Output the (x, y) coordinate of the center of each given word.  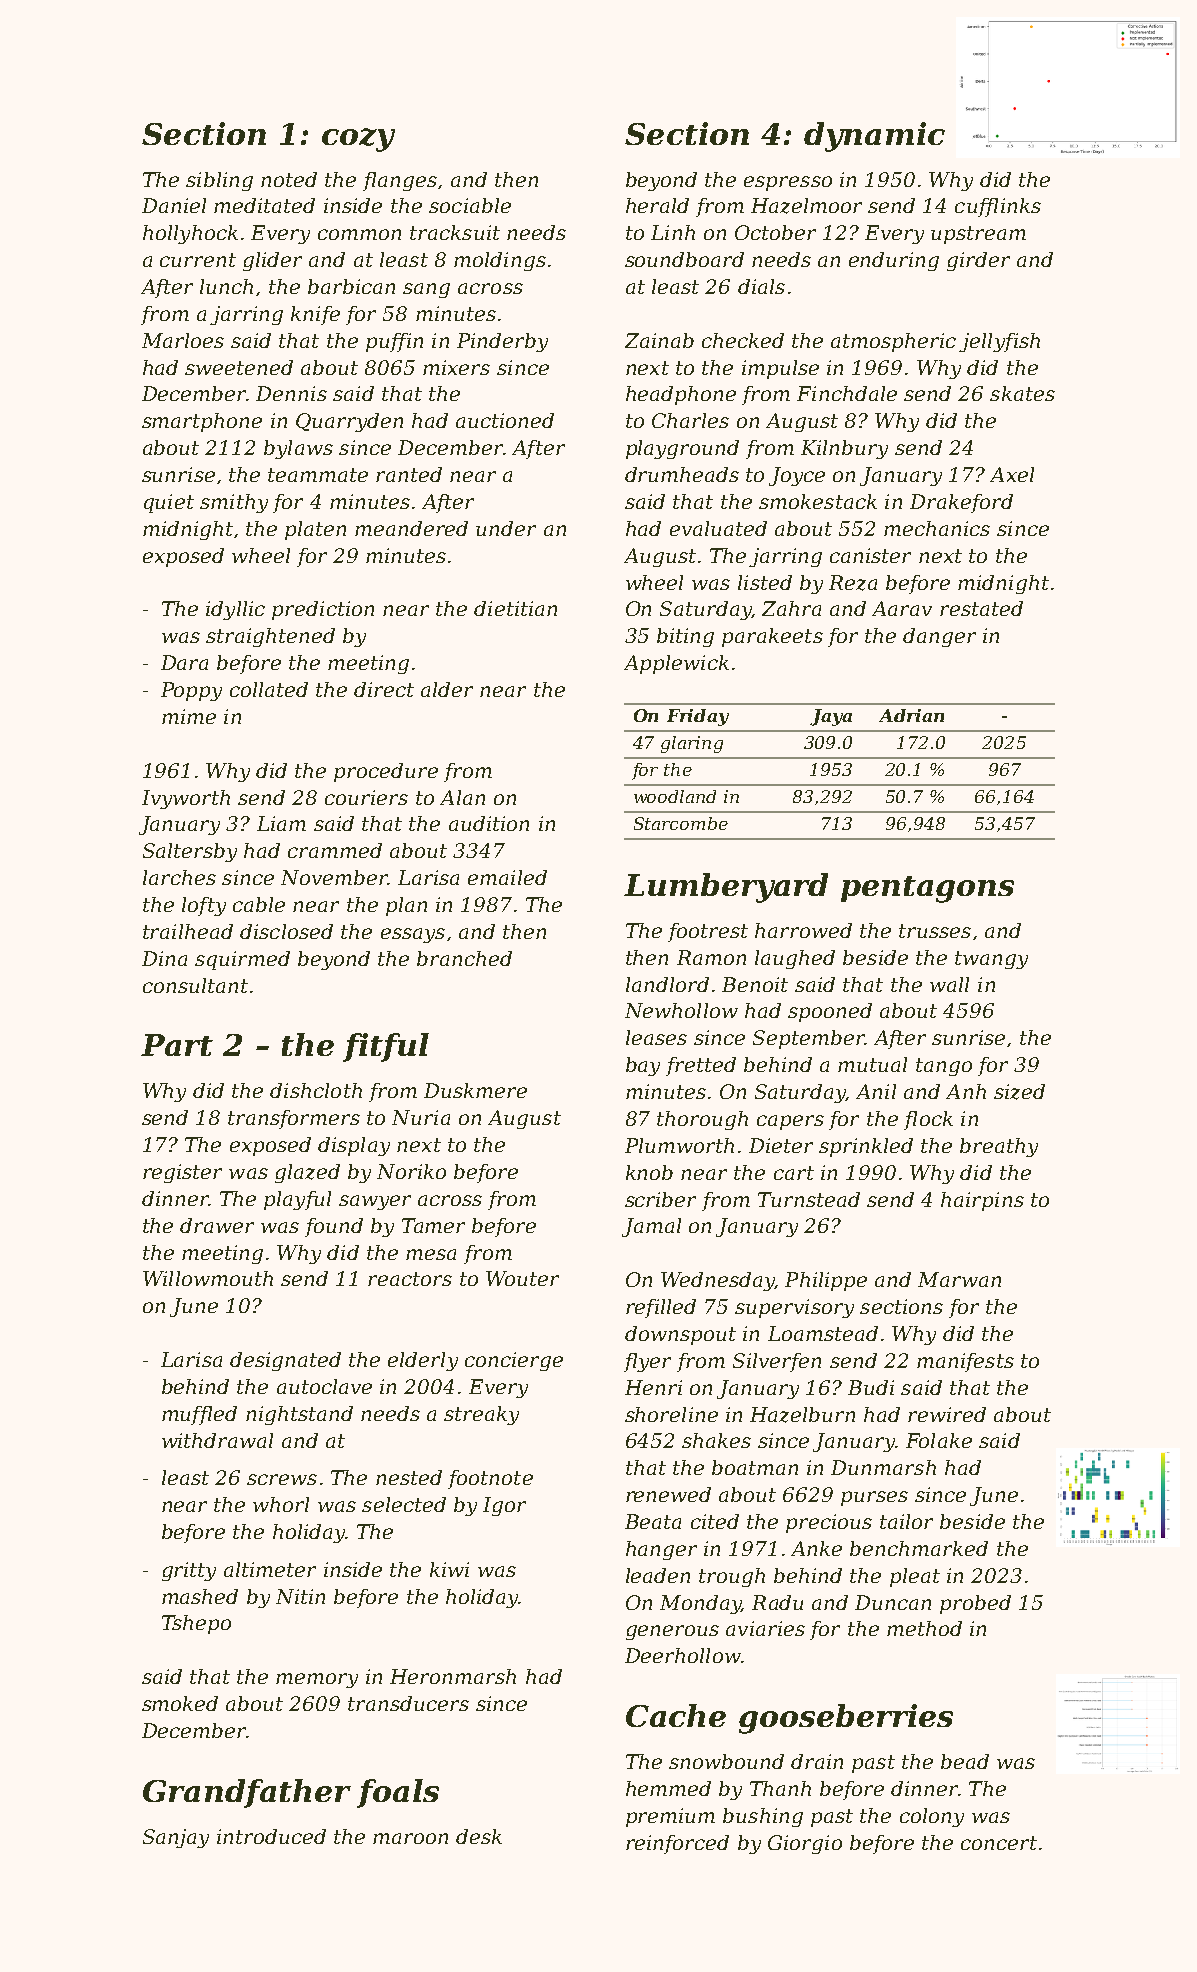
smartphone (202, 422)
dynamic (874, 137)
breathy (999, 1147)
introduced (271, 1836)
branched (464, 958)
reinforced (677, 1844)
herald (657, 205)
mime (189, 716)
